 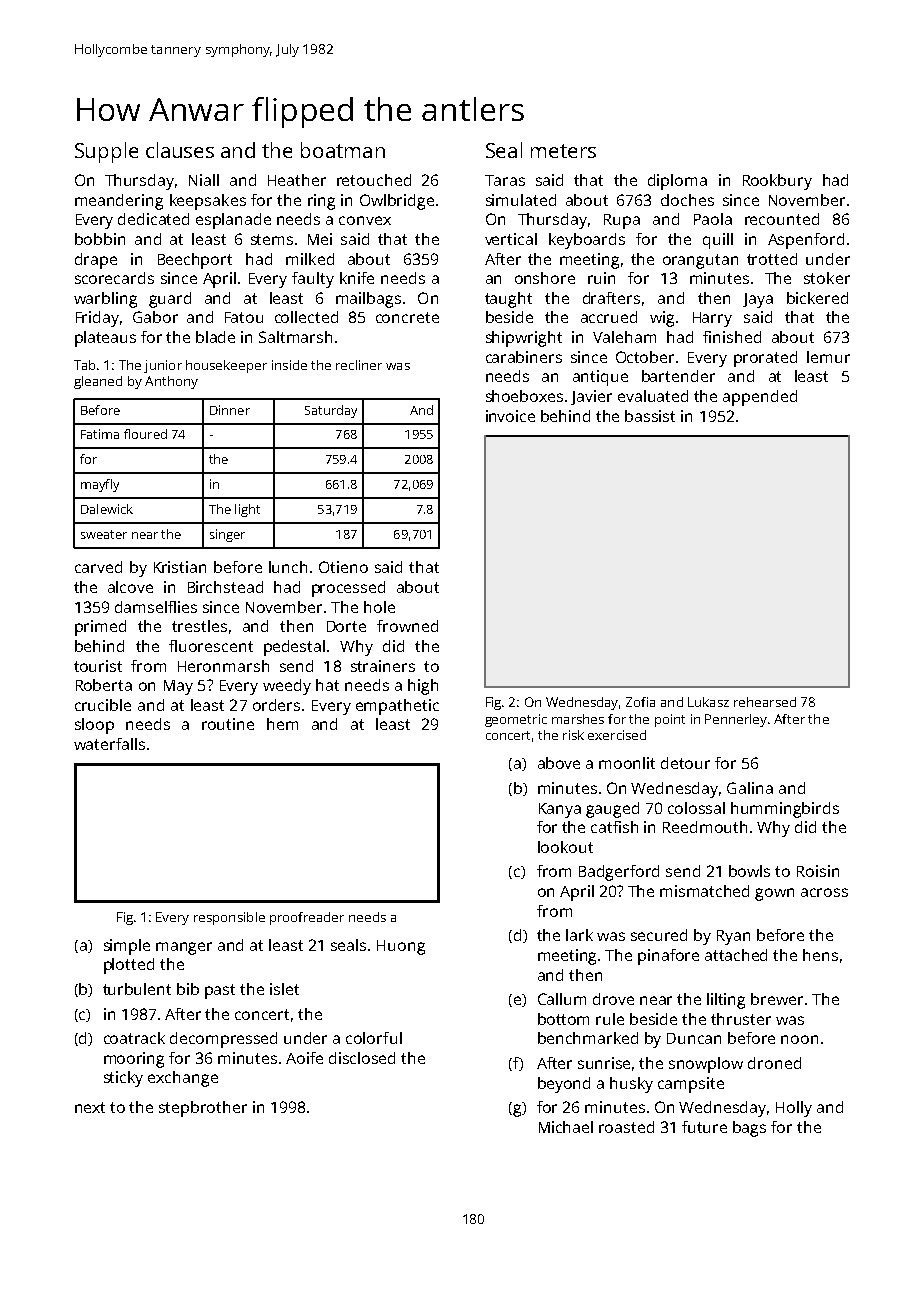 What do you see at coordinates (524, 357) in the screenshot?
I see `carabiners` at bounding box center [524, 357].
